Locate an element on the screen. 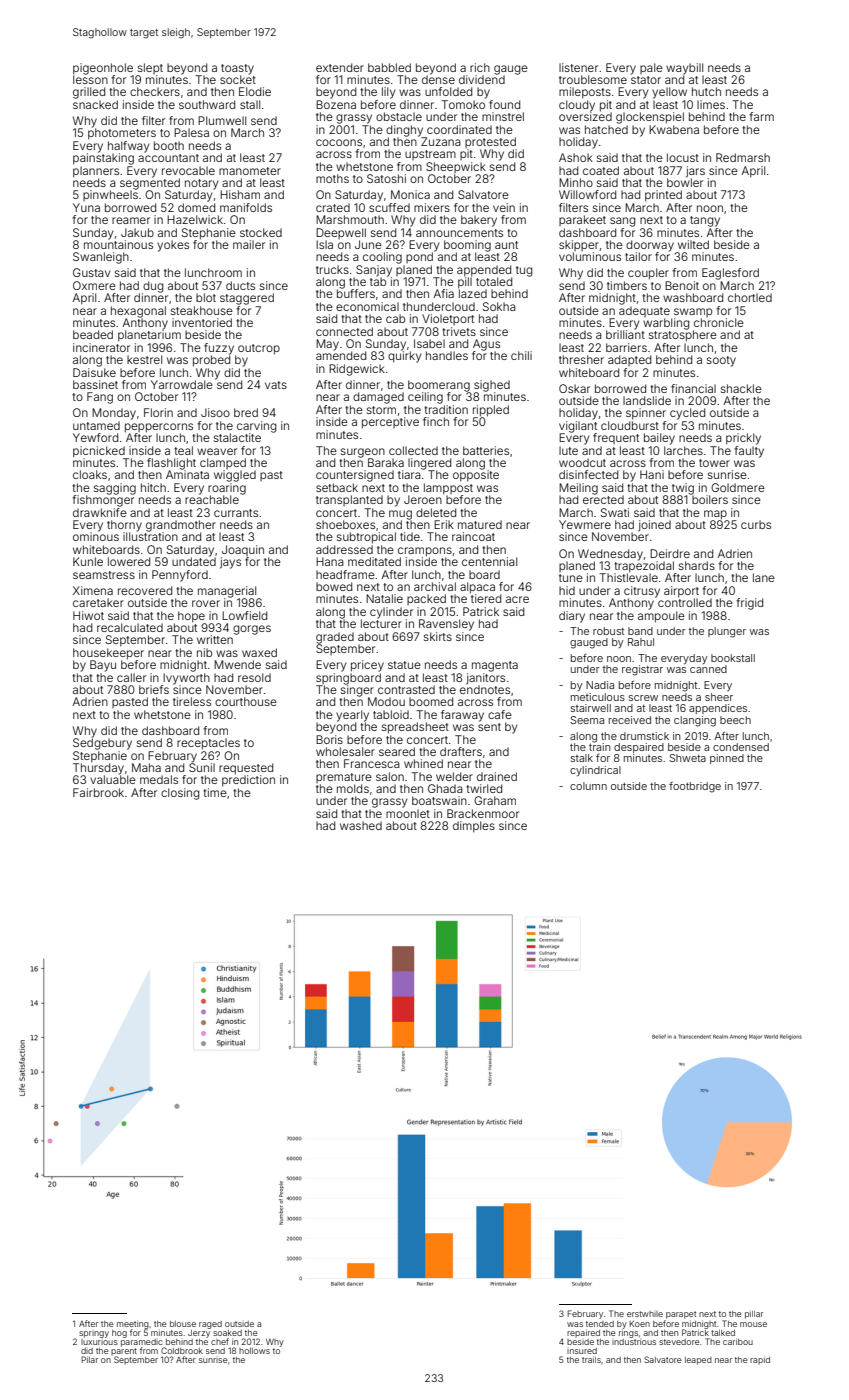  lazed is located at coordinates (473, 293).
